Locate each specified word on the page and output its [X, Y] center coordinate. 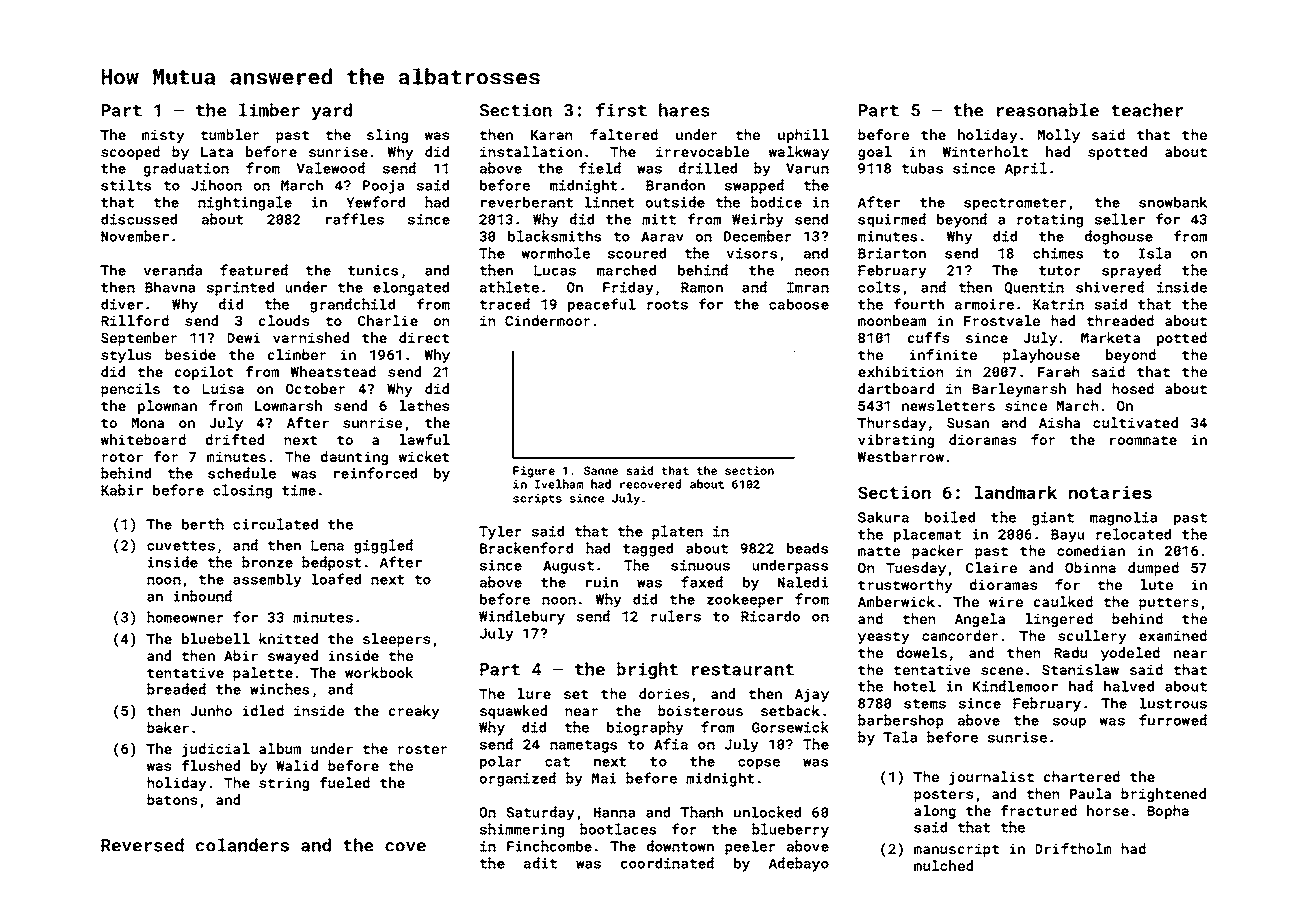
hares [684, 110]
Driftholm [1073, 848]
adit [540, 863]
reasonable [1048, 110]
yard [331, 111]
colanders [242, 845]
